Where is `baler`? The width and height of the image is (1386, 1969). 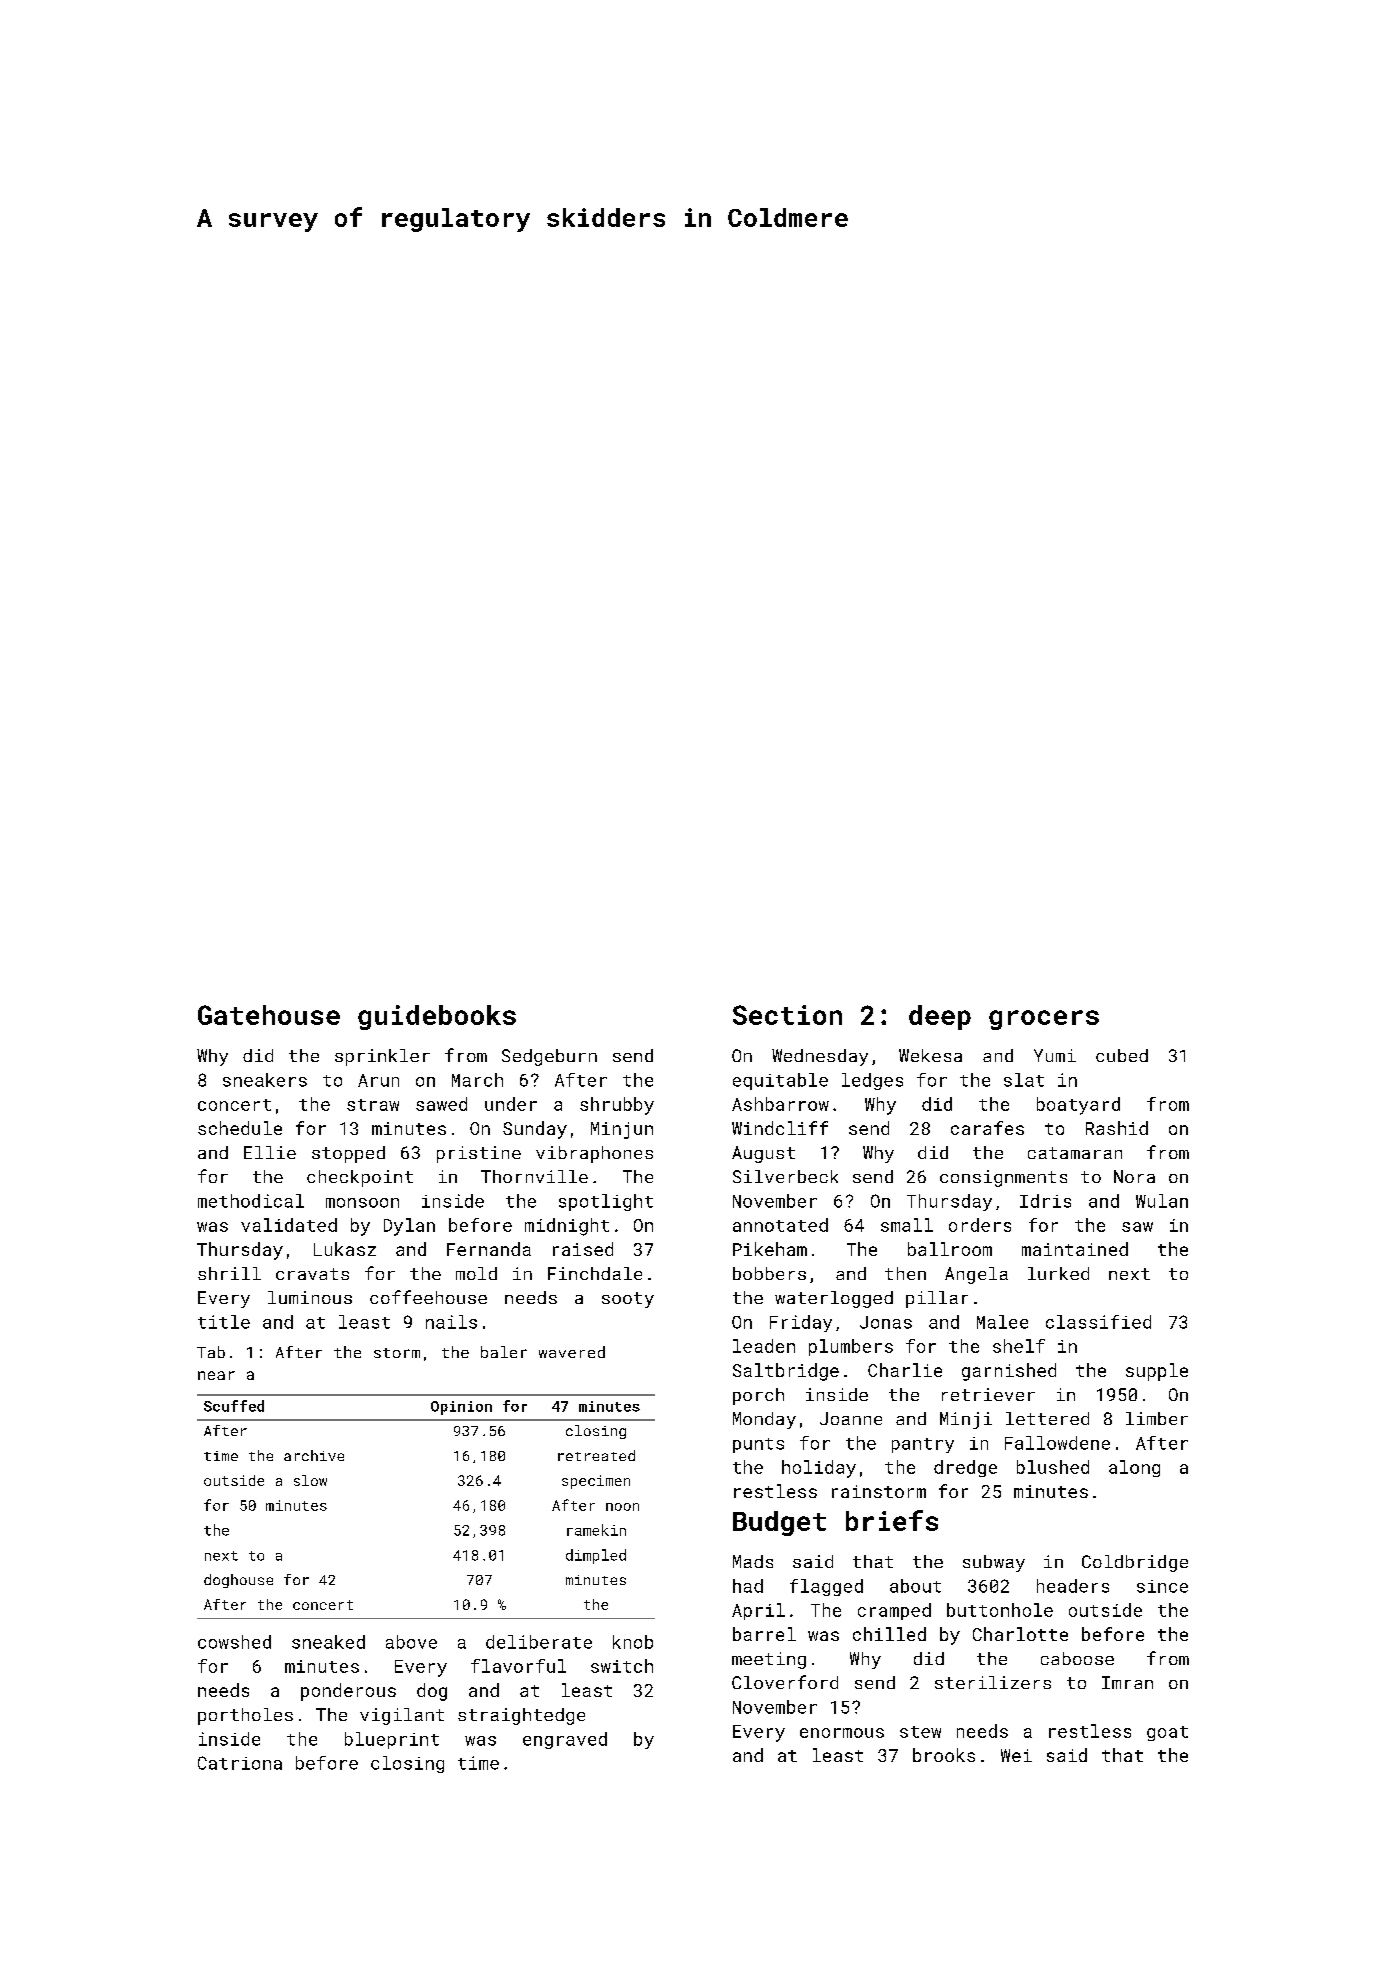
baler is located at coordinates (504, 1352).
